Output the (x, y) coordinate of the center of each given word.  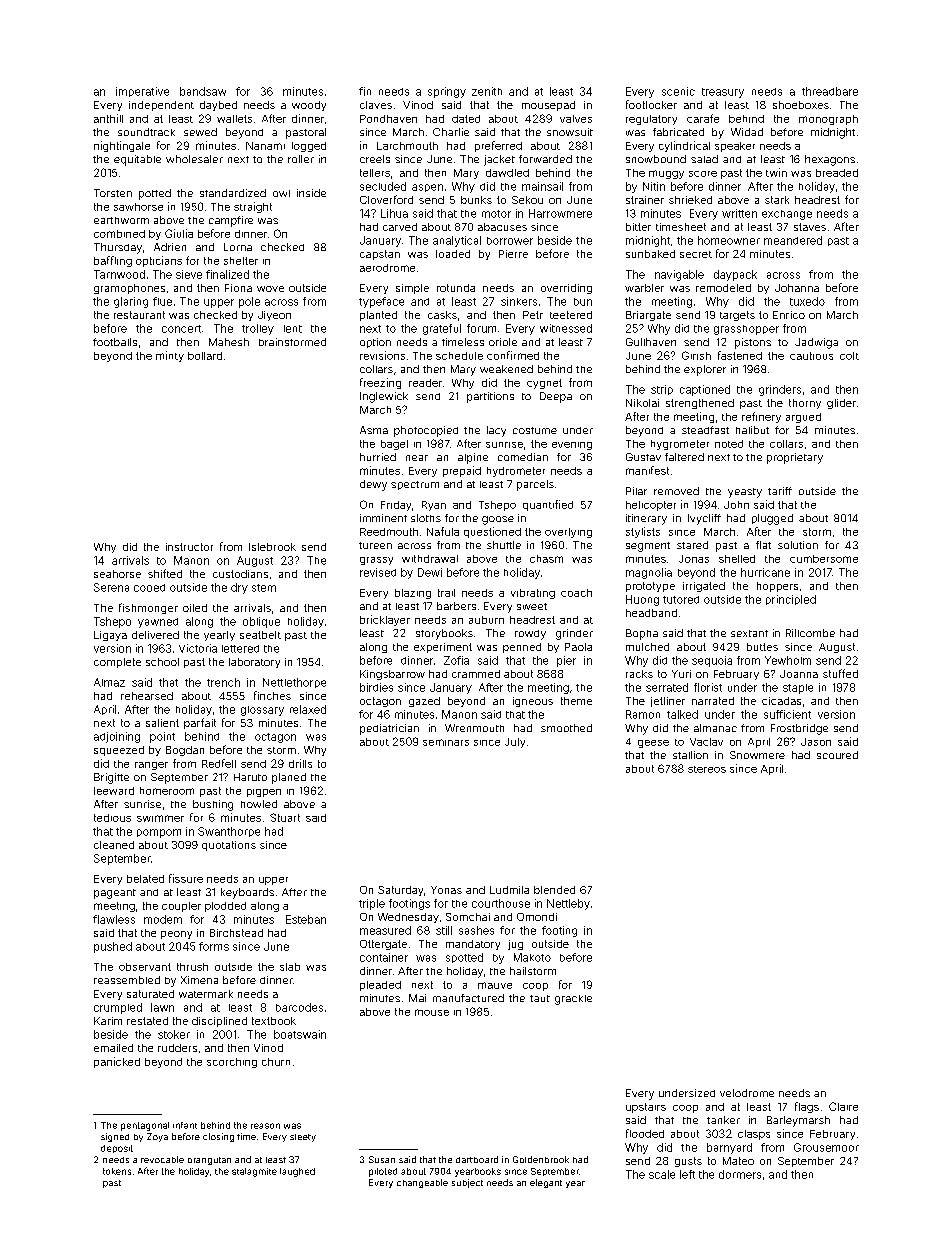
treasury (723, 93)
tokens (117, 1171)
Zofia (456, 660)
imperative (142, 92)
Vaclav (706, 742)
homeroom (167, 791)
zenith (487, 91)
